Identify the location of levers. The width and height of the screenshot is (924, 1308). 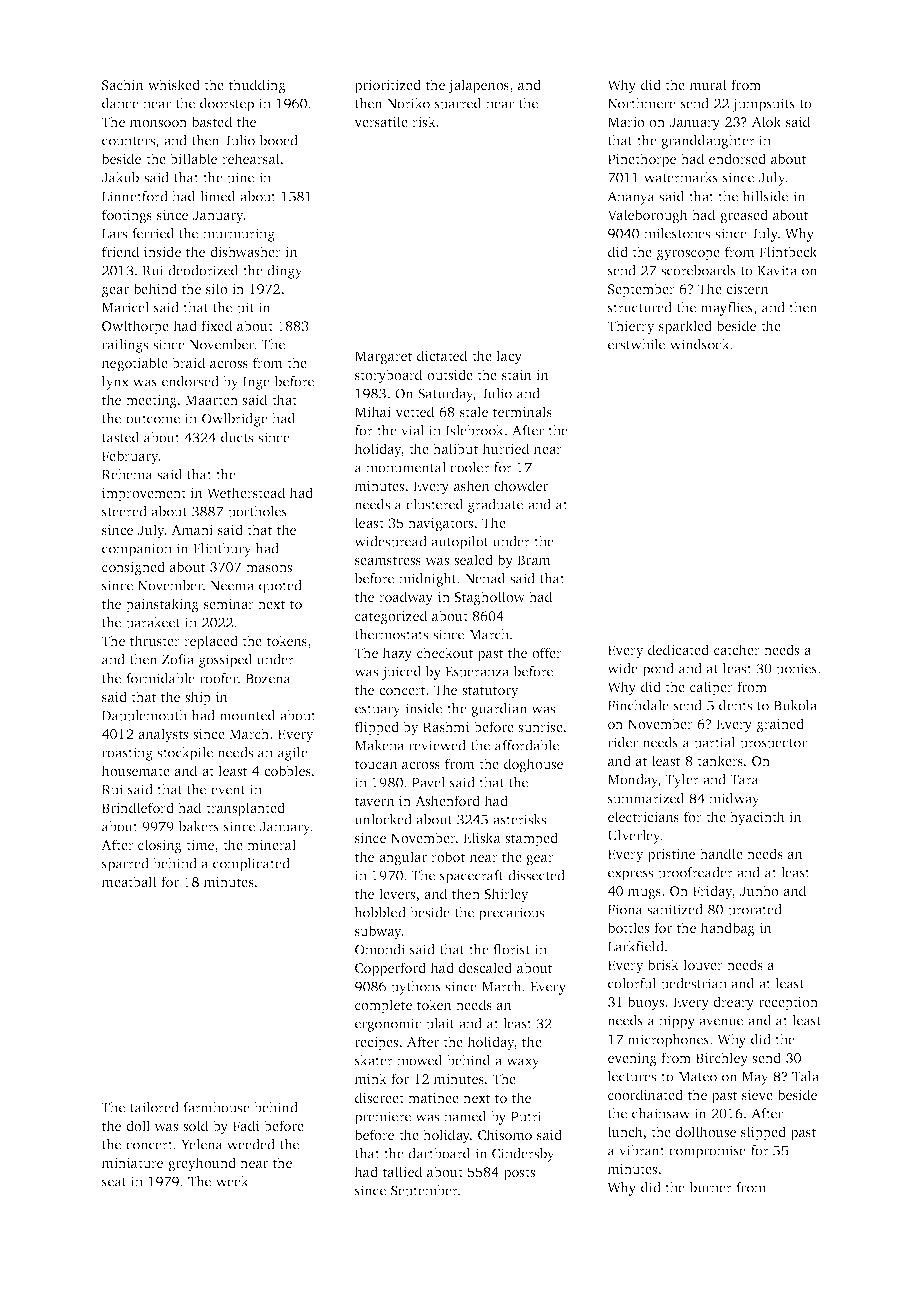
(397, 893).
